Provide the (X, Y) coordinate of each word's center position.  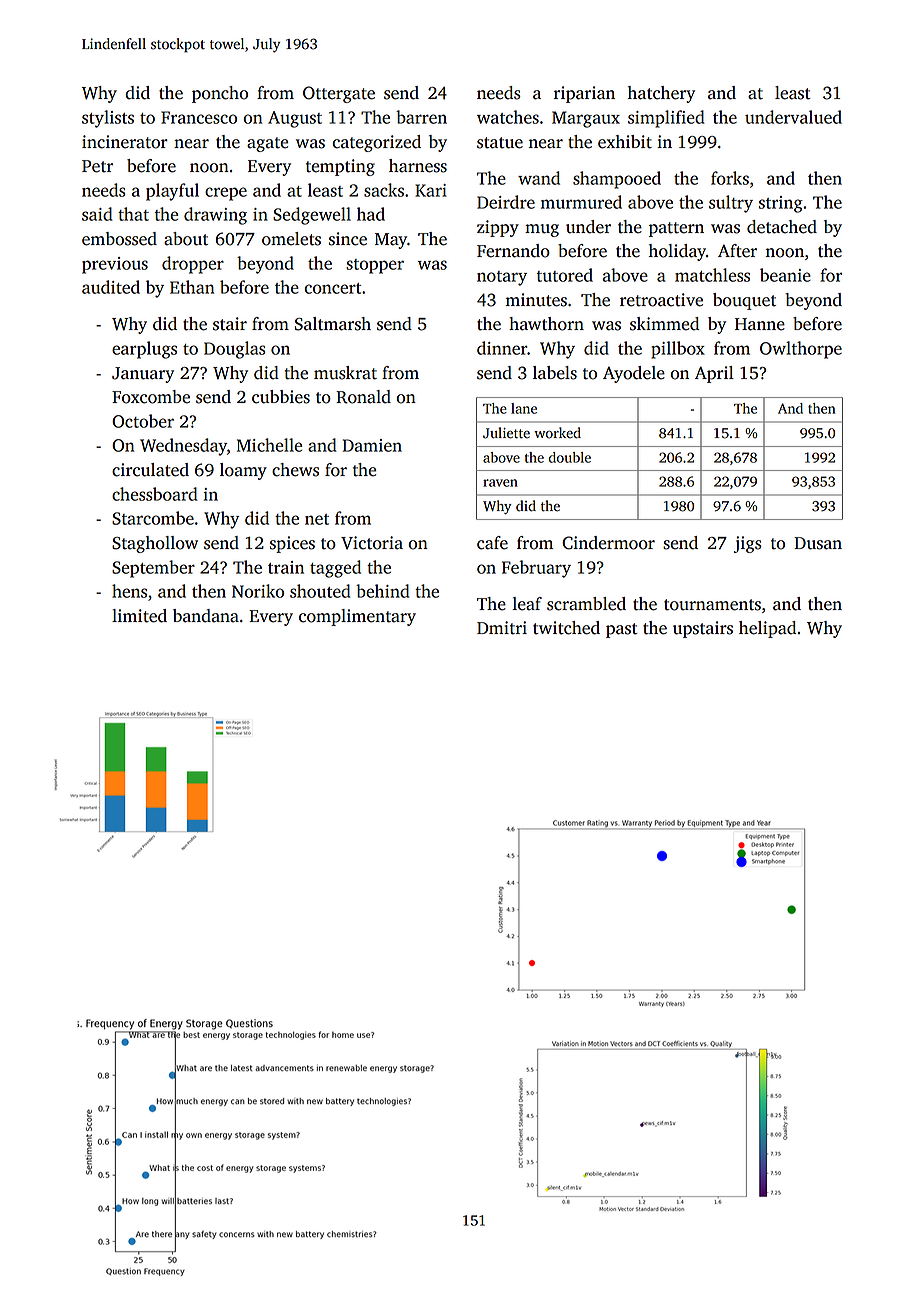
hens (129, 591)
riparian (584, 94)
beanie (785, 275)
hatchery (661, 94)
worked (557, 433)
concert (332, 288)
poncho (220, 94)
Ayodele (634, 374)
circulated (150, 470)
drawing (215, 216)
